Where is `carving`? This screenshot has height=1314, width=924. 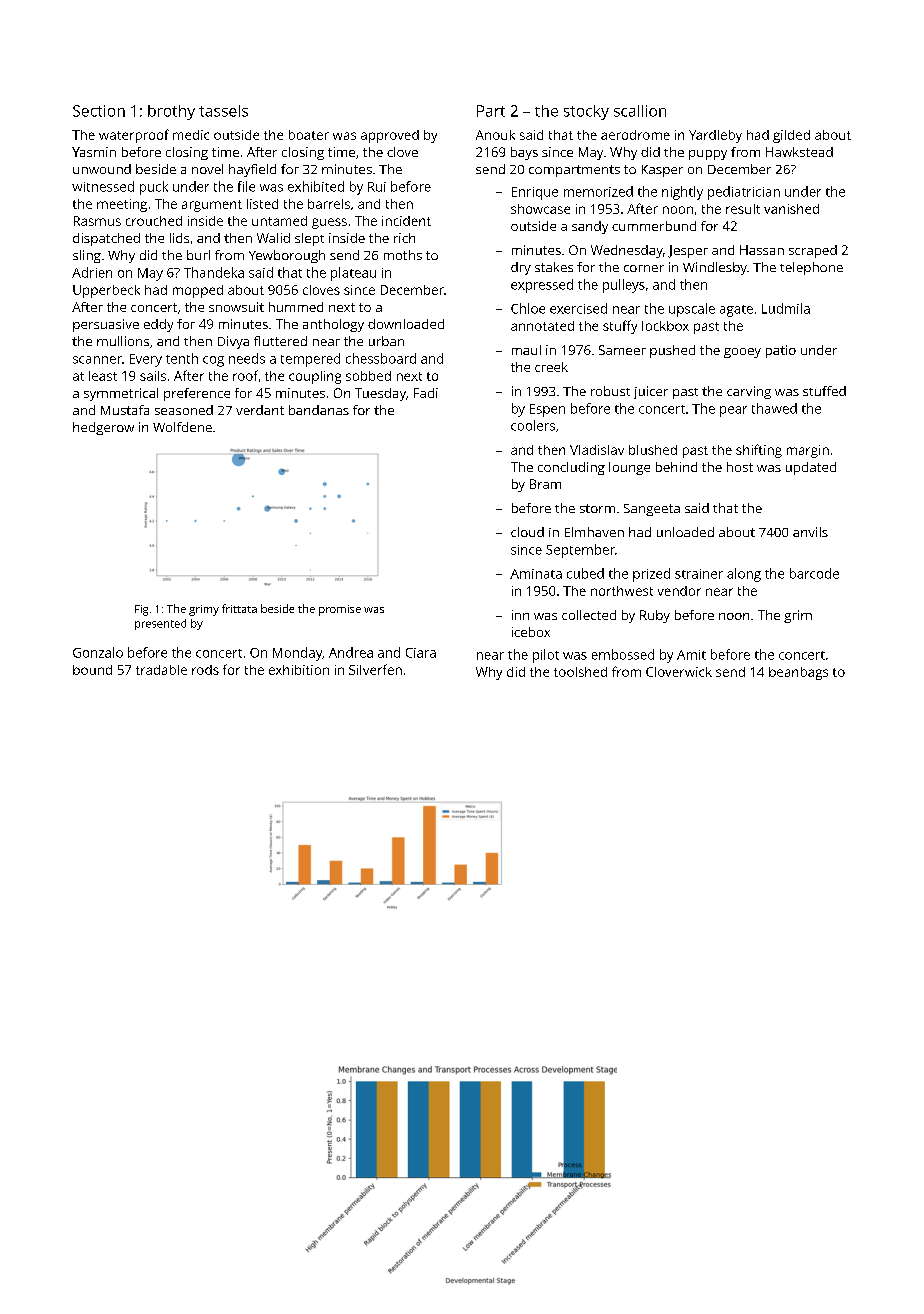
carving is located at coordinates (749, 392).
